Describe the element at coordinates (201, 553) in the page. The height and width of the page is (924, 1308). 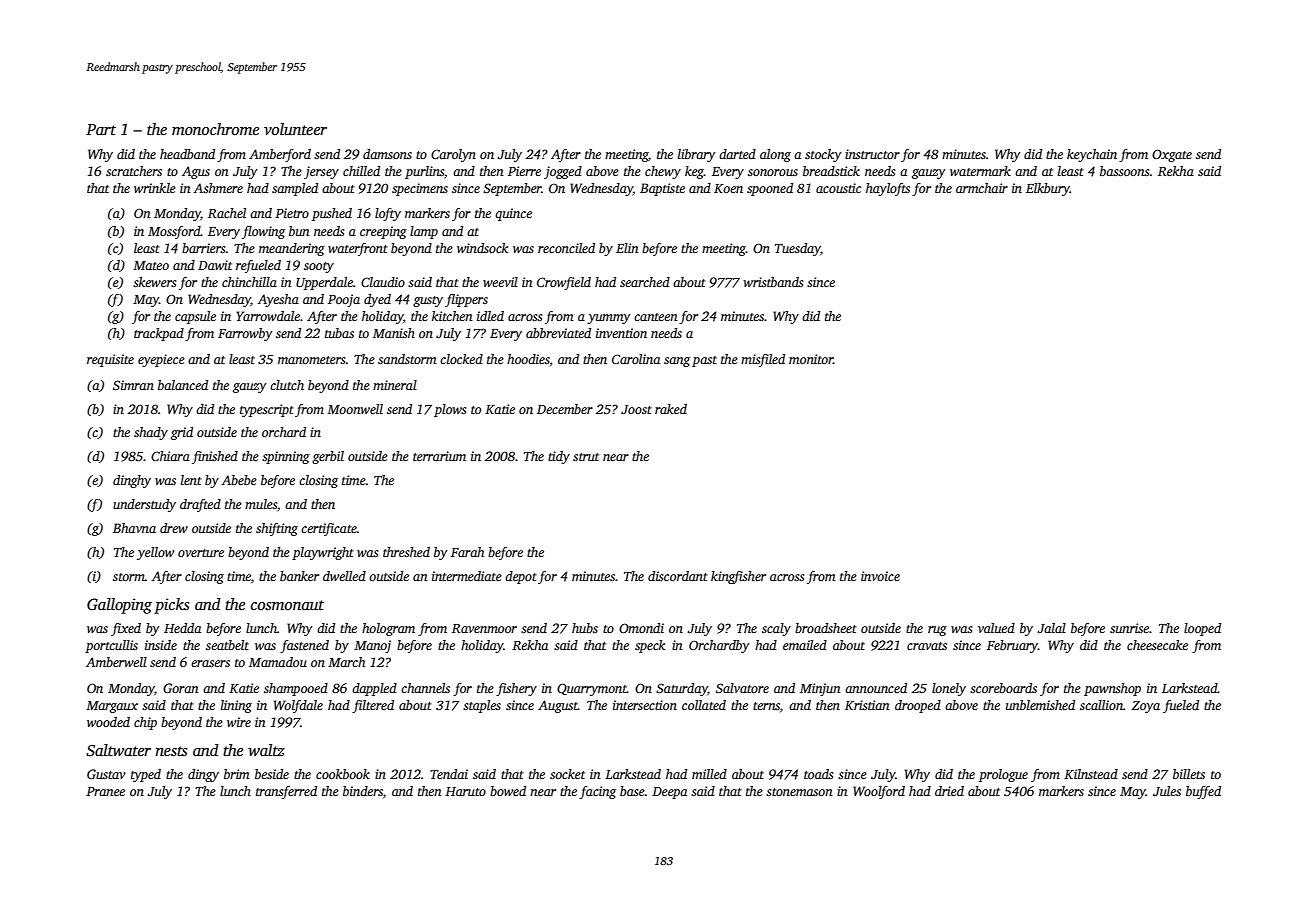
I see `overture` at that location.
